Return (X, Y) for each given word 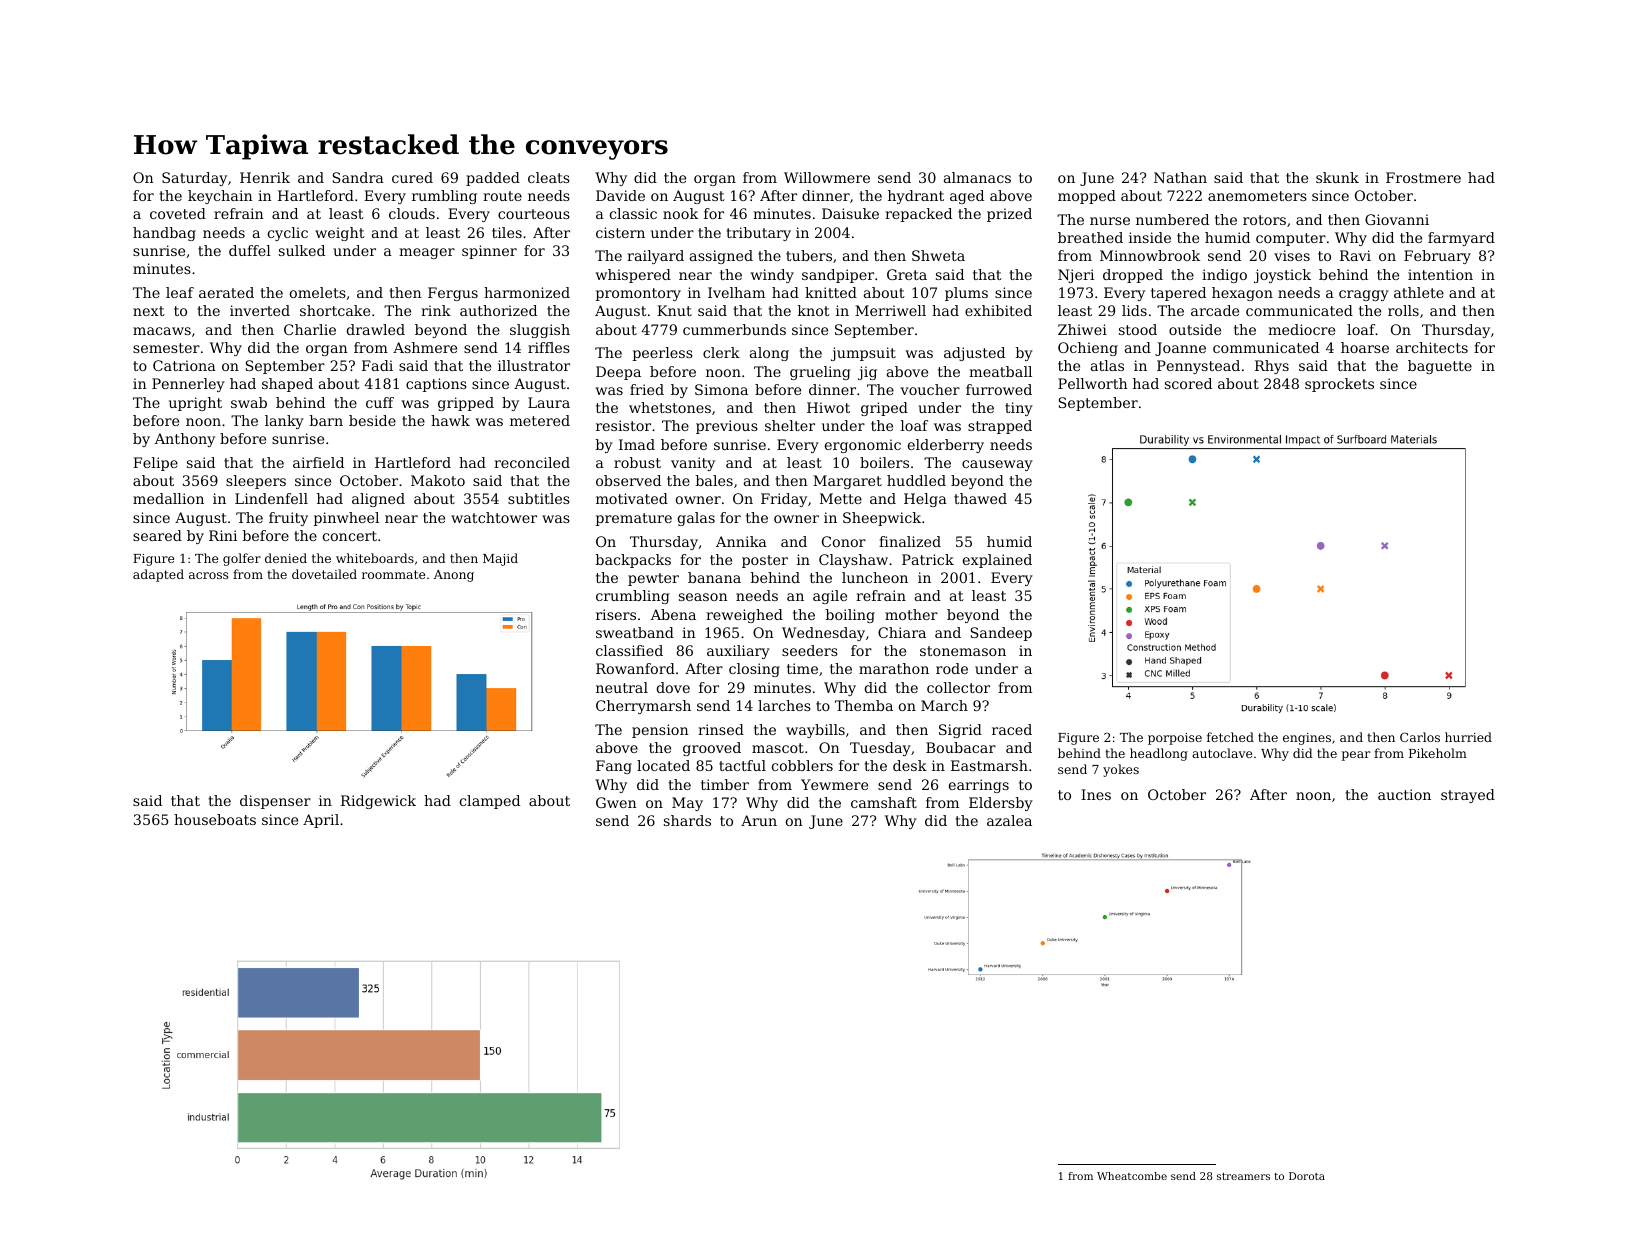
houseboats (215, 819)
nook (680, 213)
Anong (454, 576)
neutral (622, 687)
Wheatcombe (1132, 1176)
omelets (318, 292)
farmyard (1461, 239)
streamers (1243, 1176)
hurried (1468, 737)
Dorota (1307, 1176)
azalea (1009, 820)
